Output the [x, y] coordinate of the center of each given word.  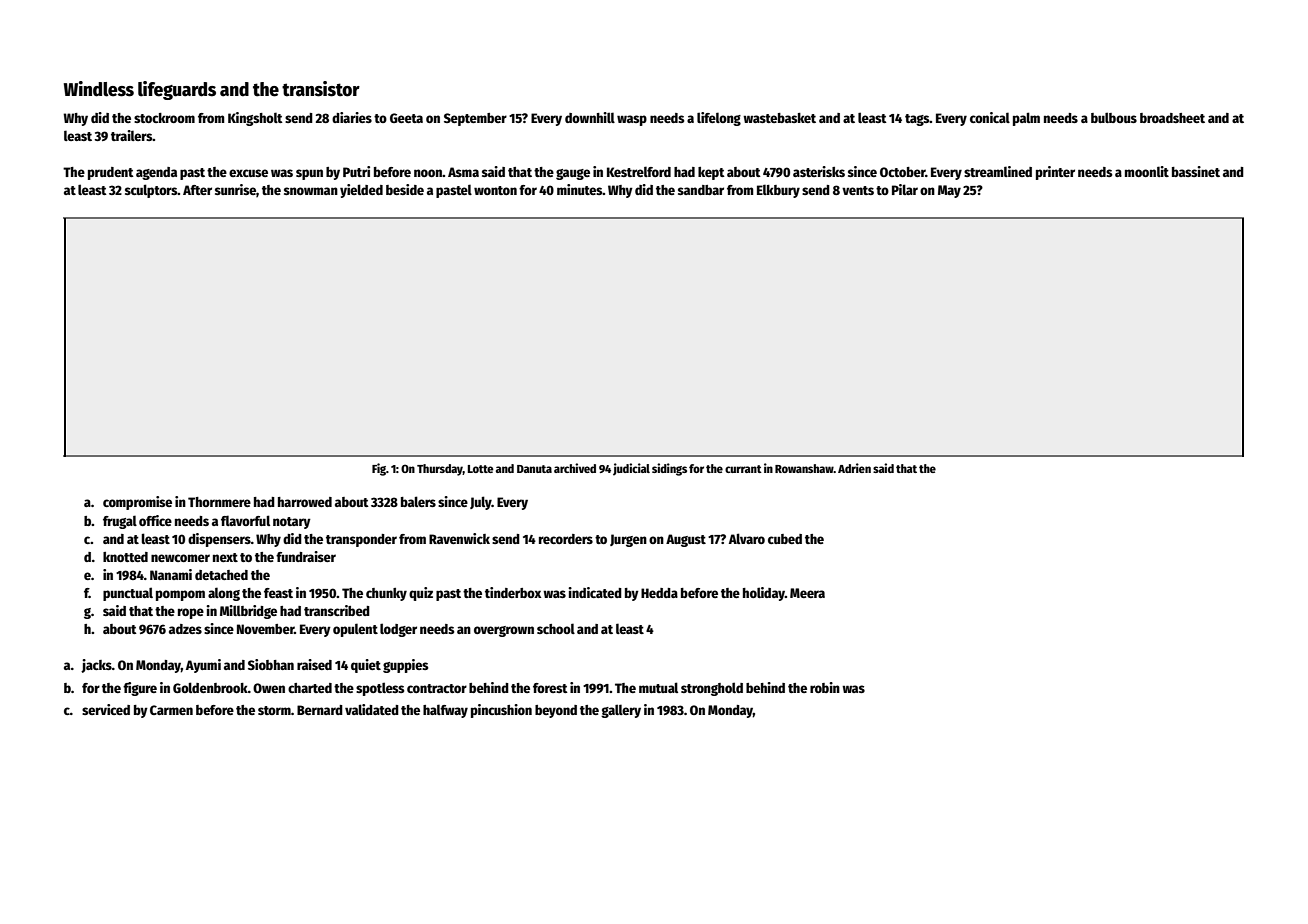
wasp [632, 120]
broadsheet [1172, 118]
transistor [321, 89]
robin [825, 687]
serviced [106, 709]
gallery [621, 711]
